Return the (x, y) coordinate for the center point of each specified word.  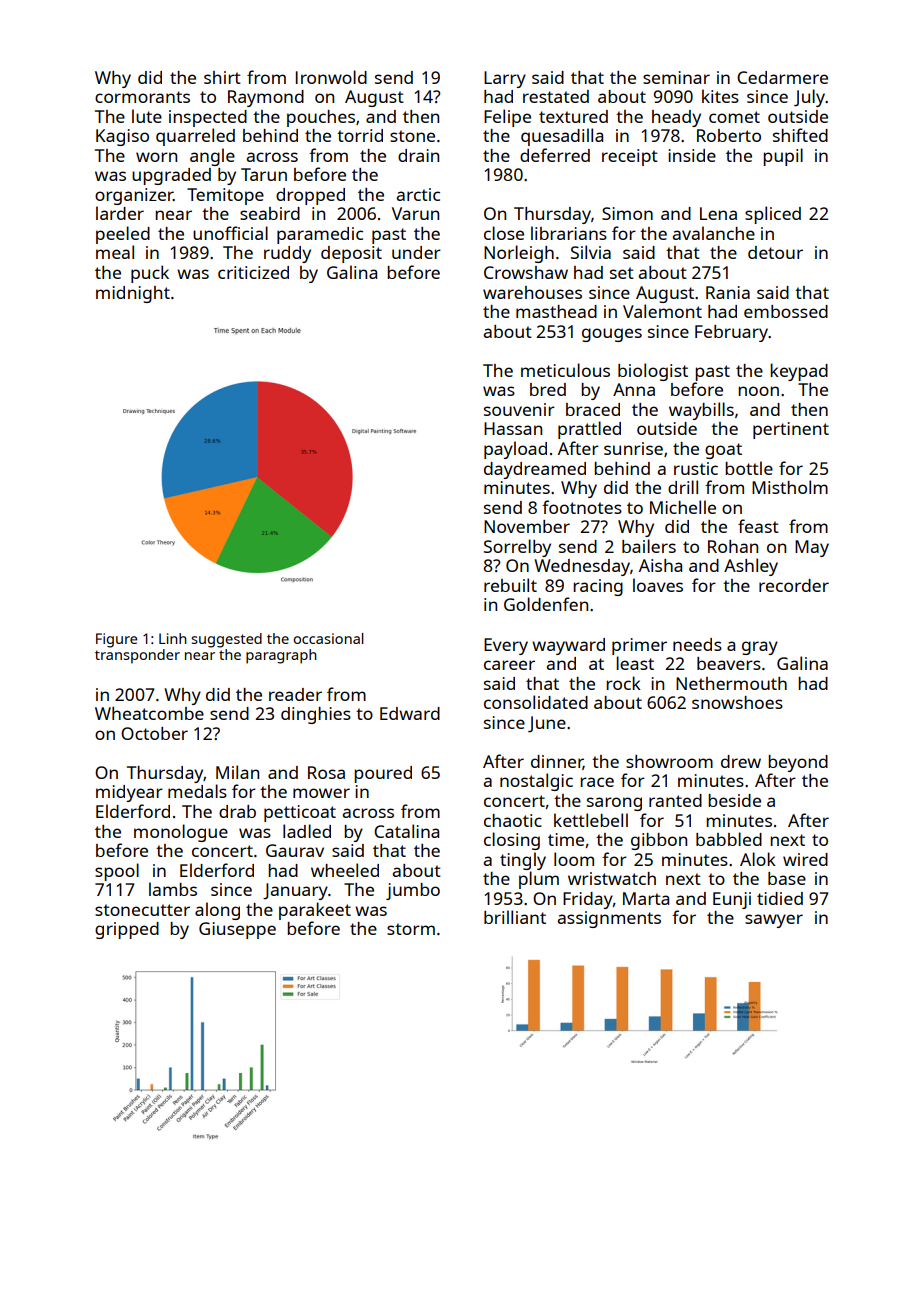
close (504, 233)
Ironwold (331, 77)
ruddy (287, 254)
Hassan (513, 428)
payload (515, 450)
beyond (798, 763)
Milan (237, 772)
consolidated (536, 702)
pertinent (791, 430)
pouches (321, 118)
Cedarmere (782, 77)
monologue (181, 833)
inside (692, 155)
